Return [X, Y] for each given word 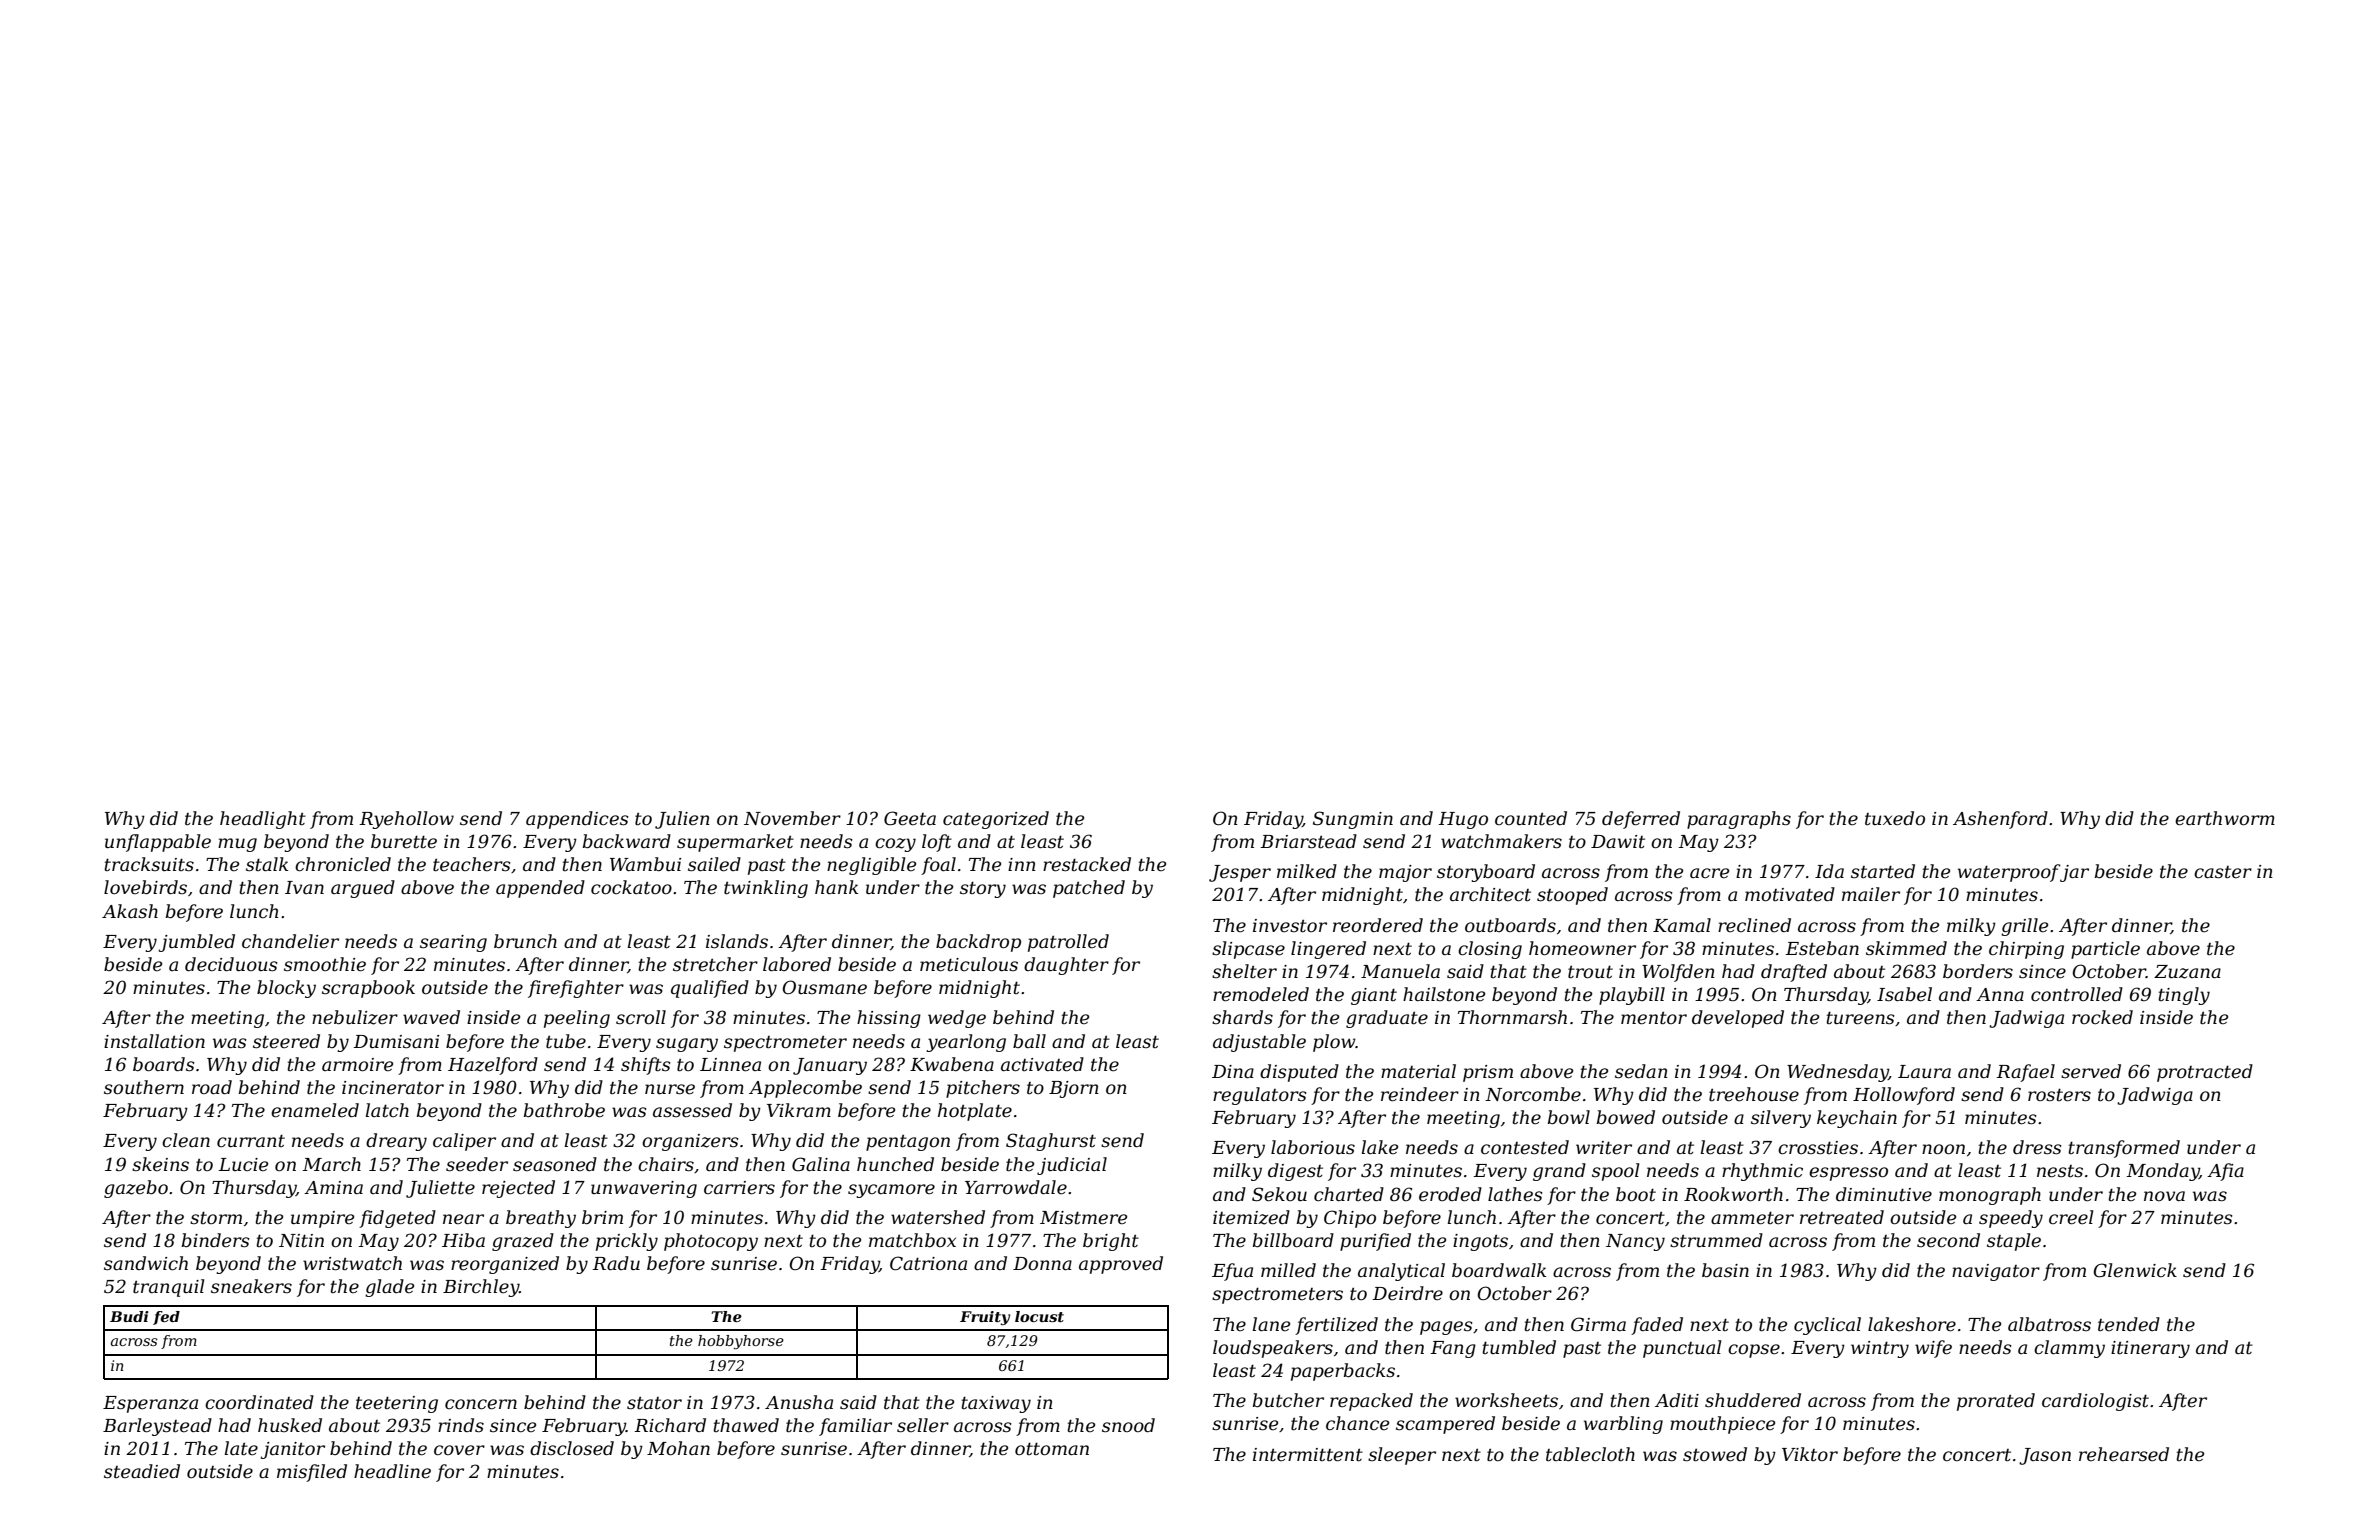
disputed [1299, 1073]
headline [392, 1471]
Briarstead [1308, 841]
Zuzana [2187, 972]
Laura [1924, 1071]
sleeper [1402, 1456]
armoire [357, 1065]
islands [737, 941]
